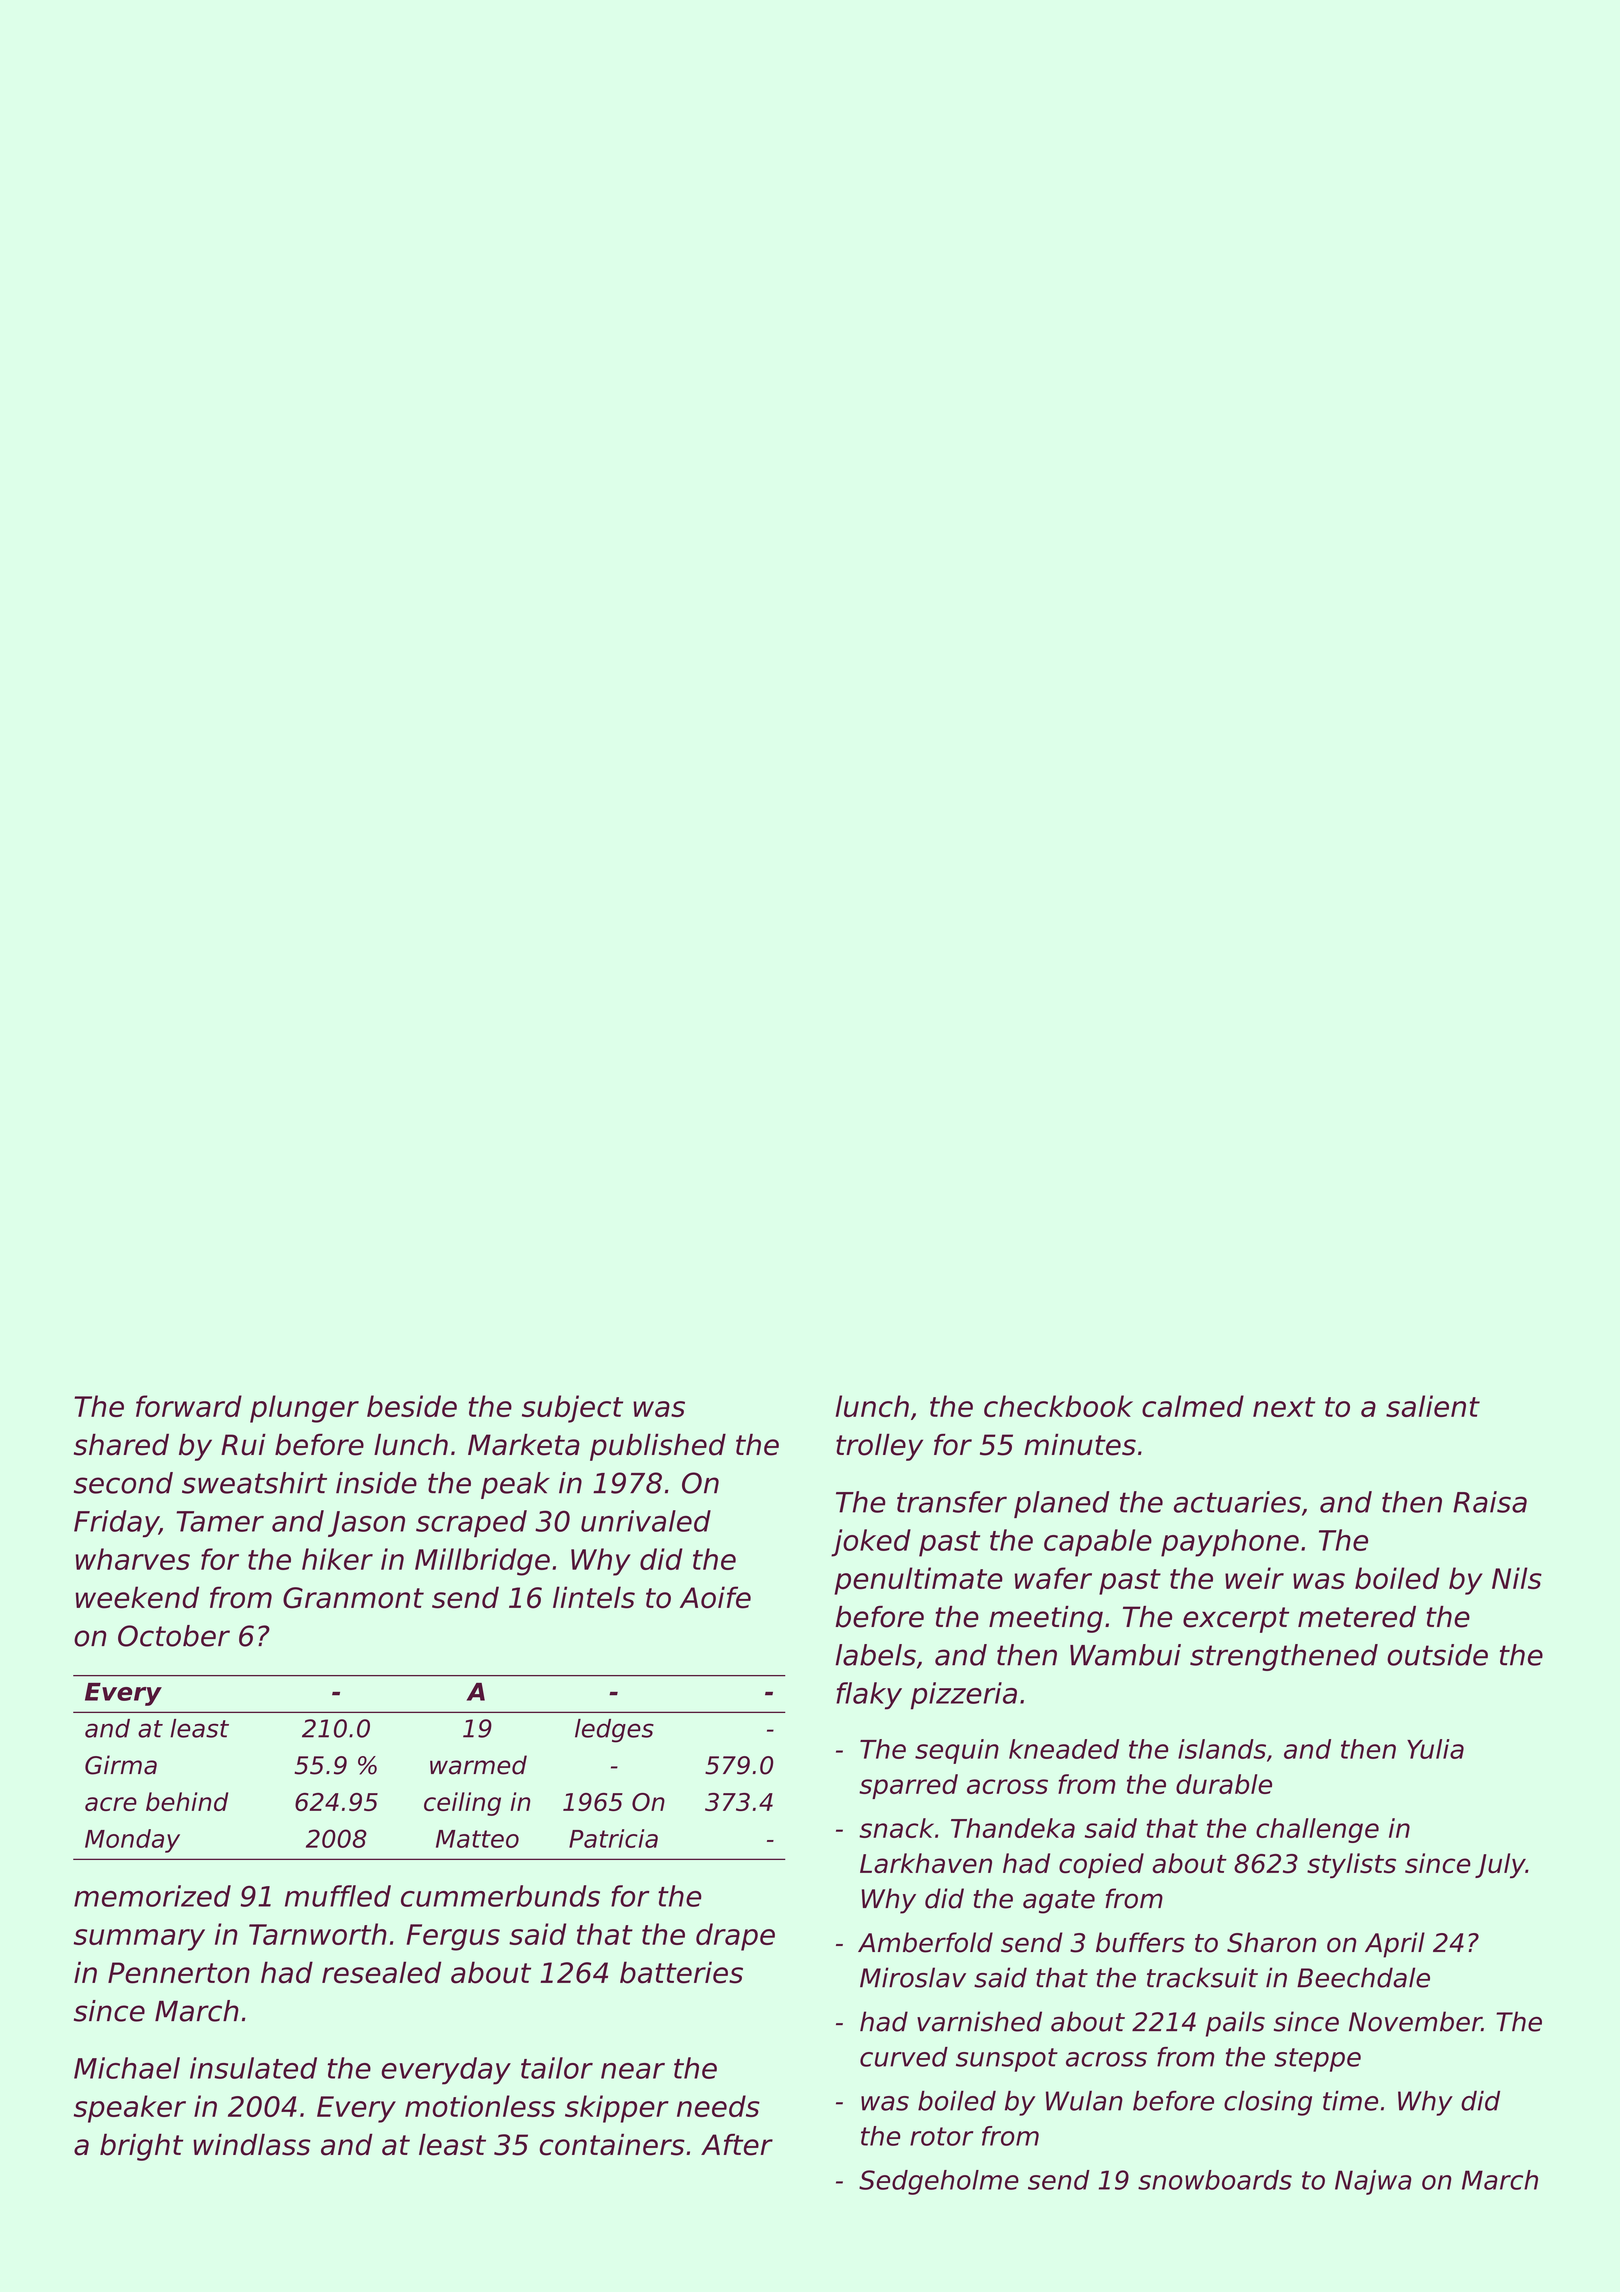 This screenshot has width=1620, height=2292. Describe the element at coordinates (253, 2068) in the screenshot. I see `insulated` at that location.
